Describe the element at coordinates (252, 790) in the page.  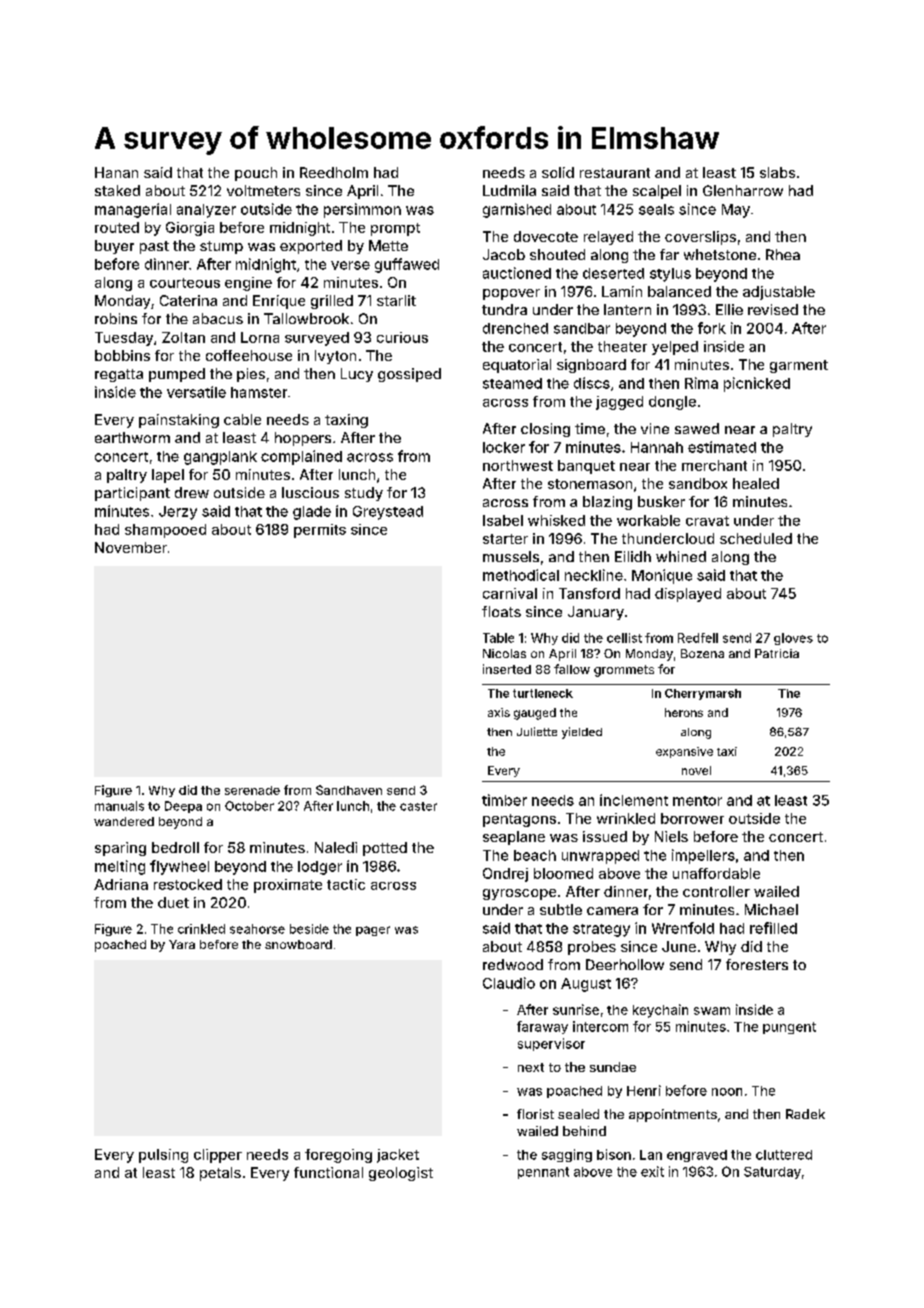
I see `serenade` at that location.
